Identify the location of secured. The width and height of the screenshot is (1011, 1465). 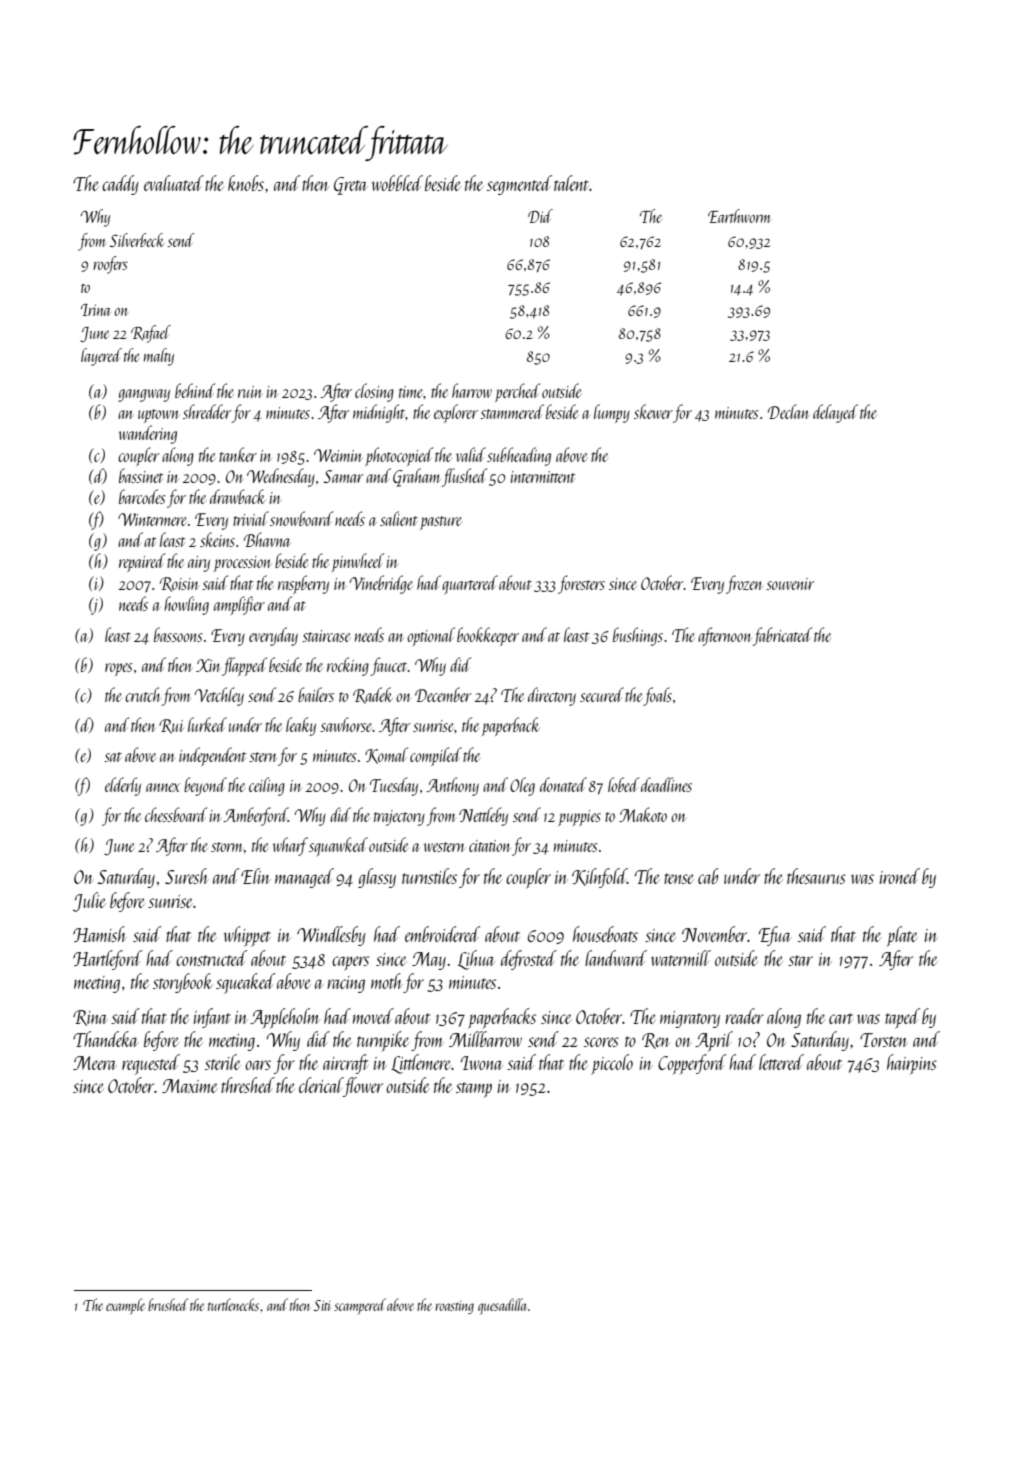
(602, 694).
